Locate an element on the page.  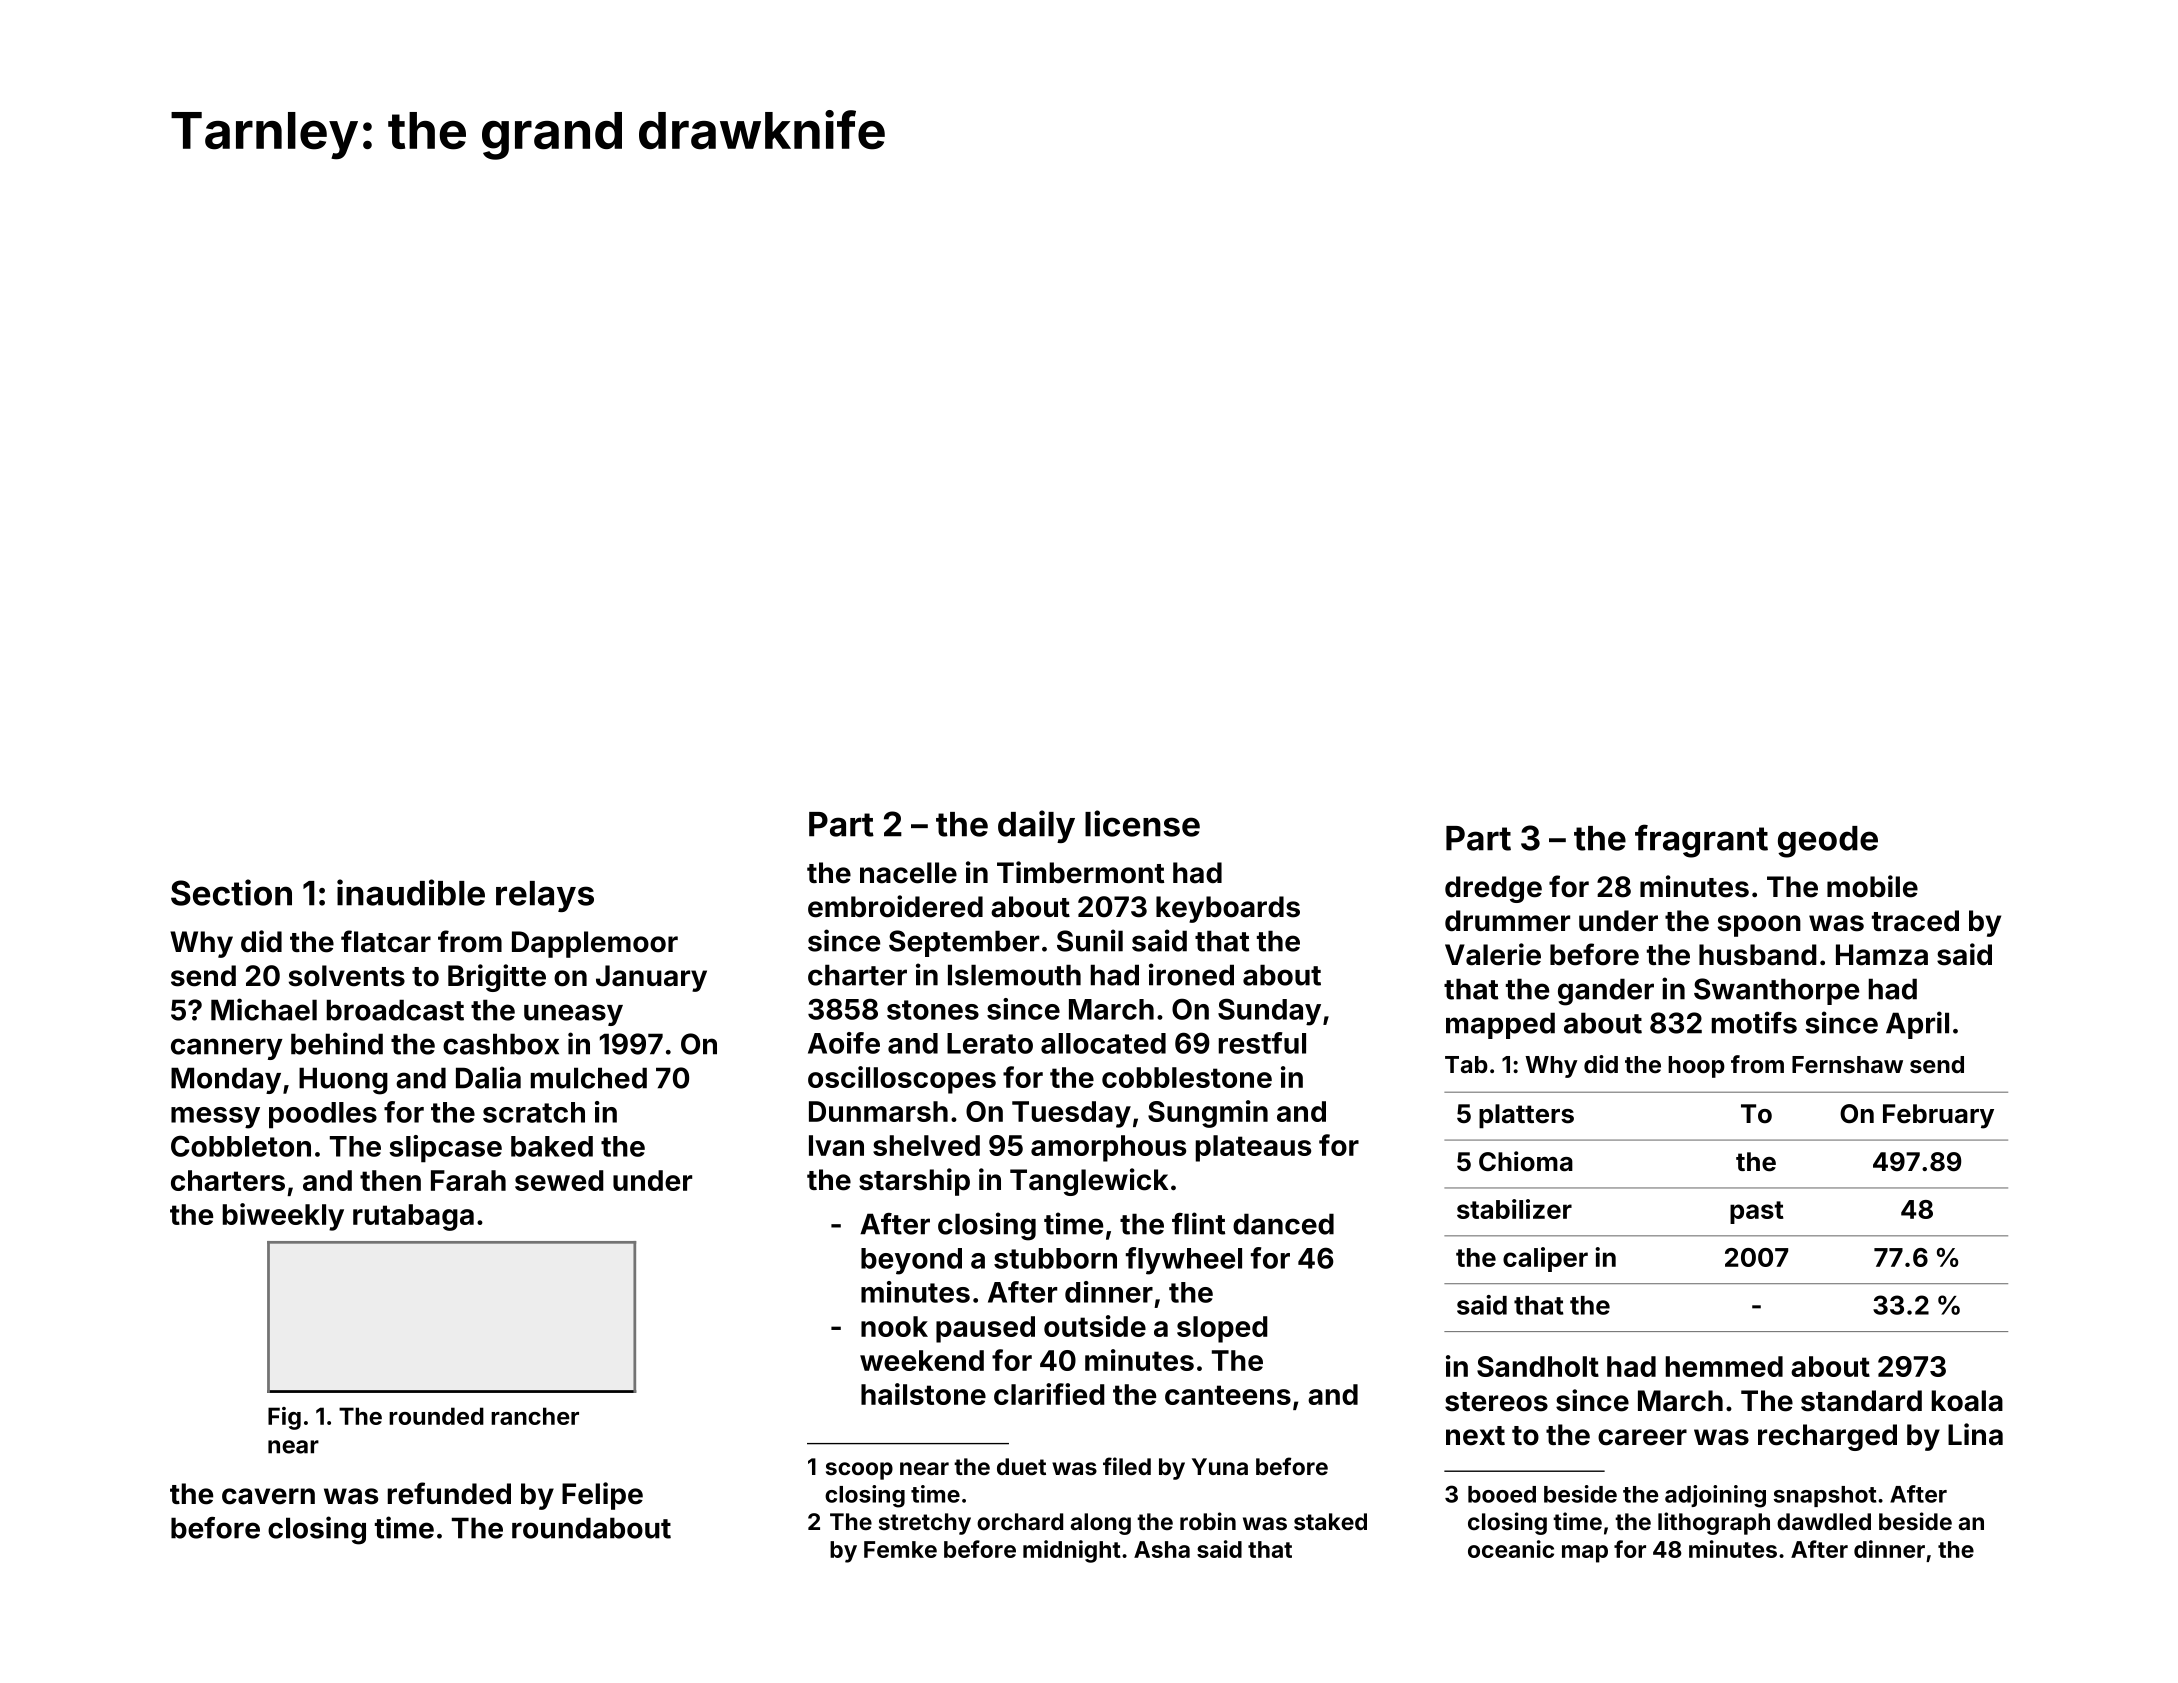
rancher is located at coordinates (535, 1416).
